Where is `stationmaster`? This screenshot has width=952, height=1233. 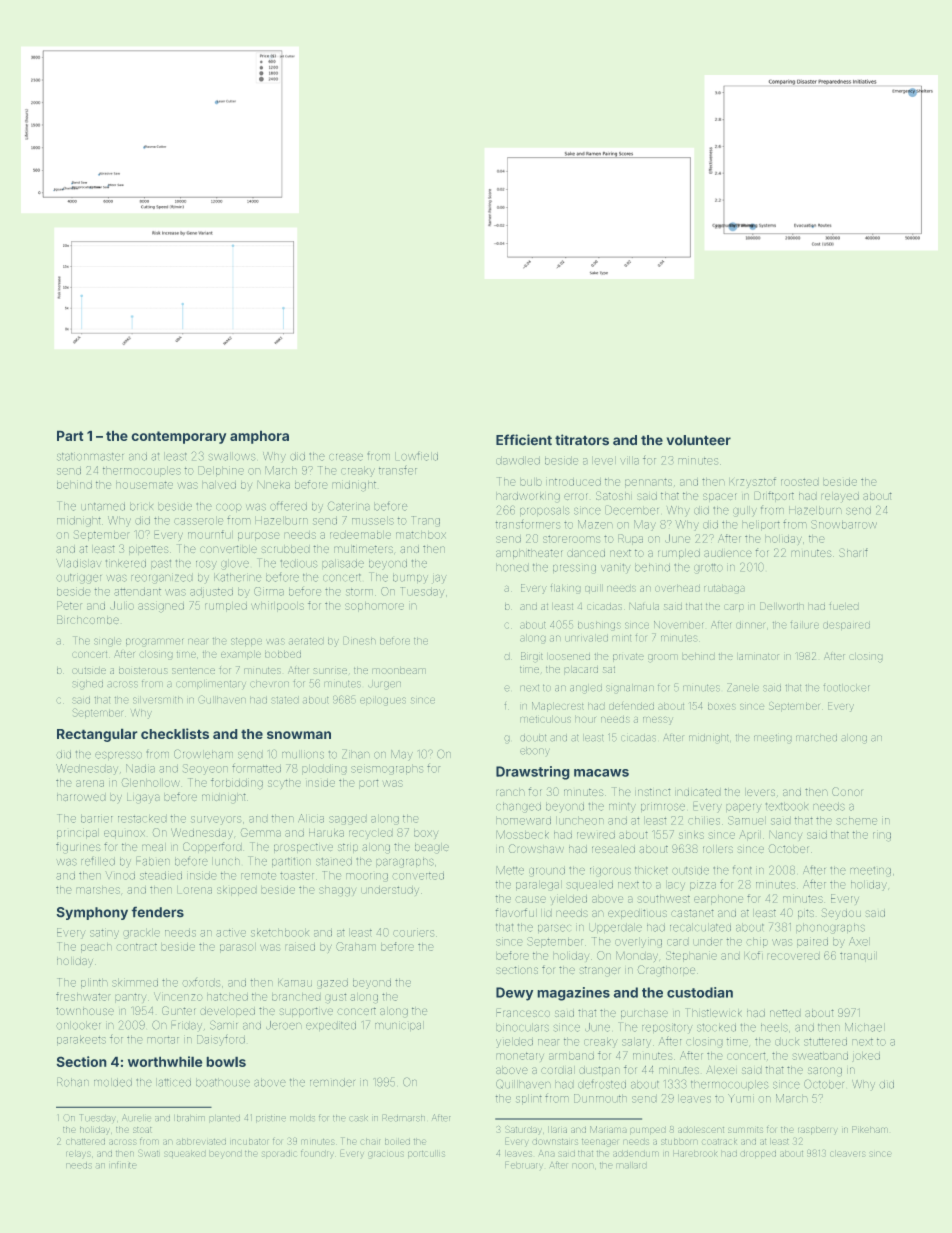 stationmaster is located at coordinates (90, 456).
